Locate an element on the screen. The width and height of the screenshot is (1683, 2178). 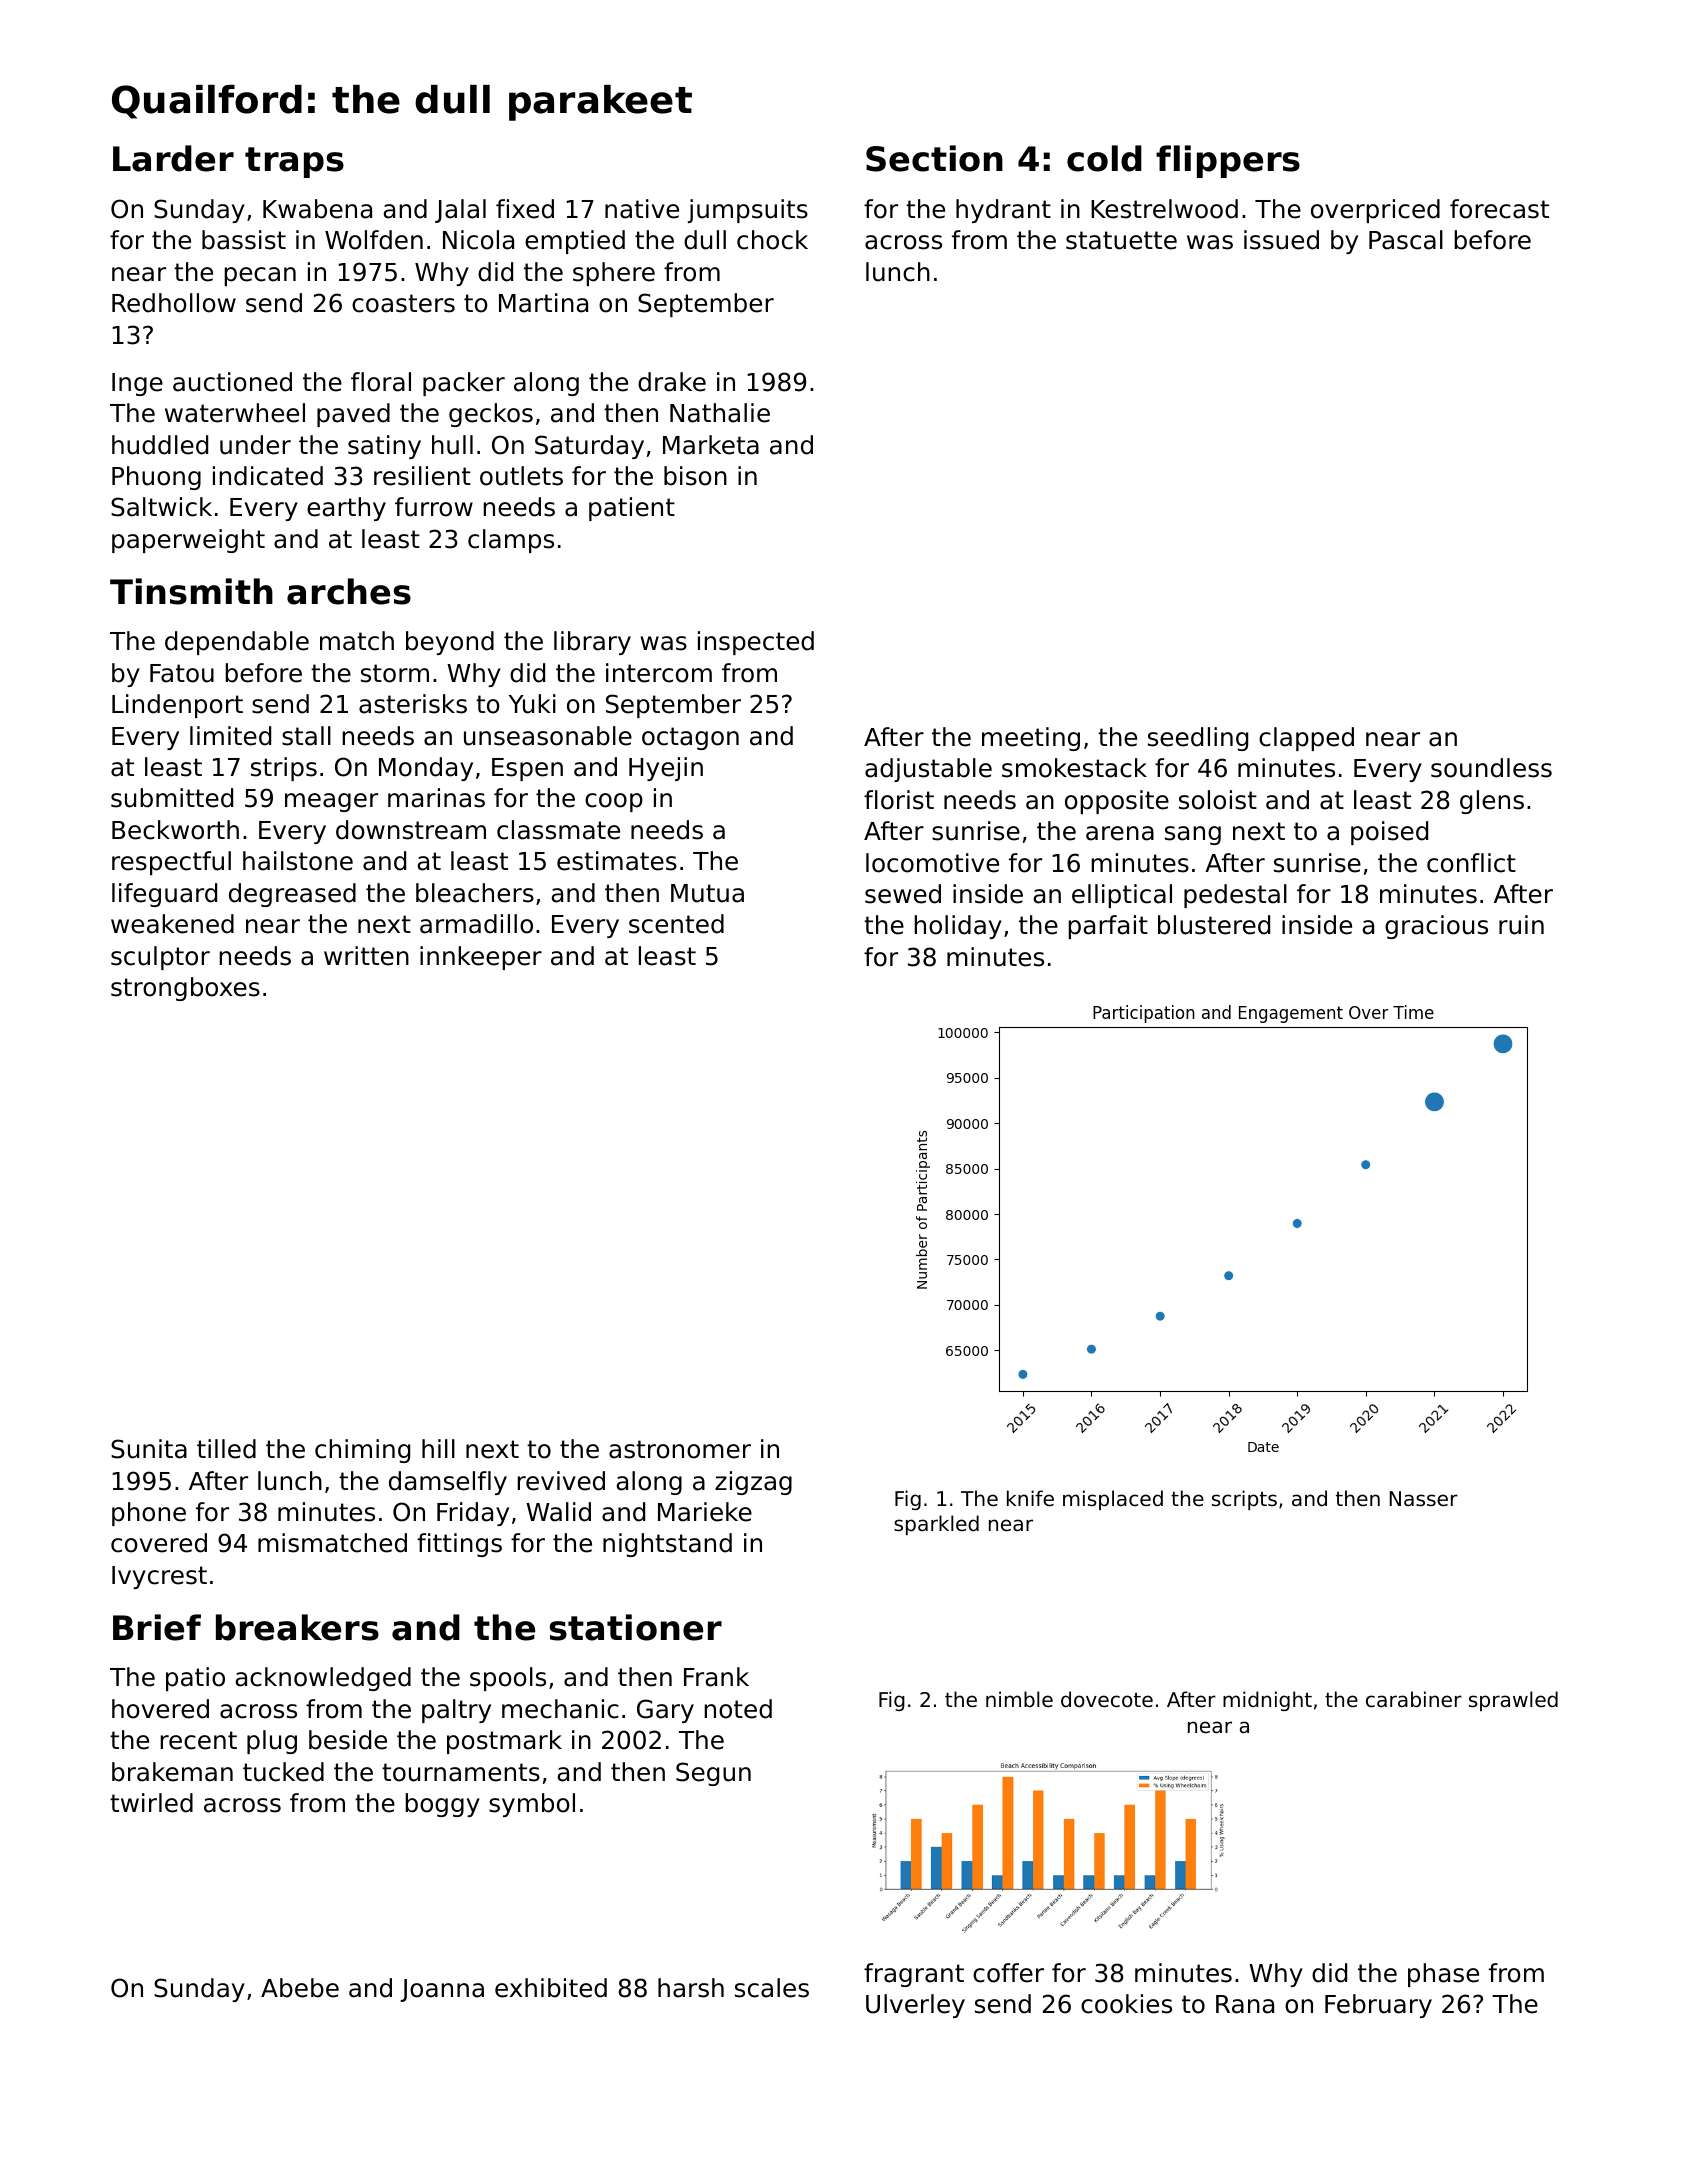
clapped is located at coordinates (1306, 739).
